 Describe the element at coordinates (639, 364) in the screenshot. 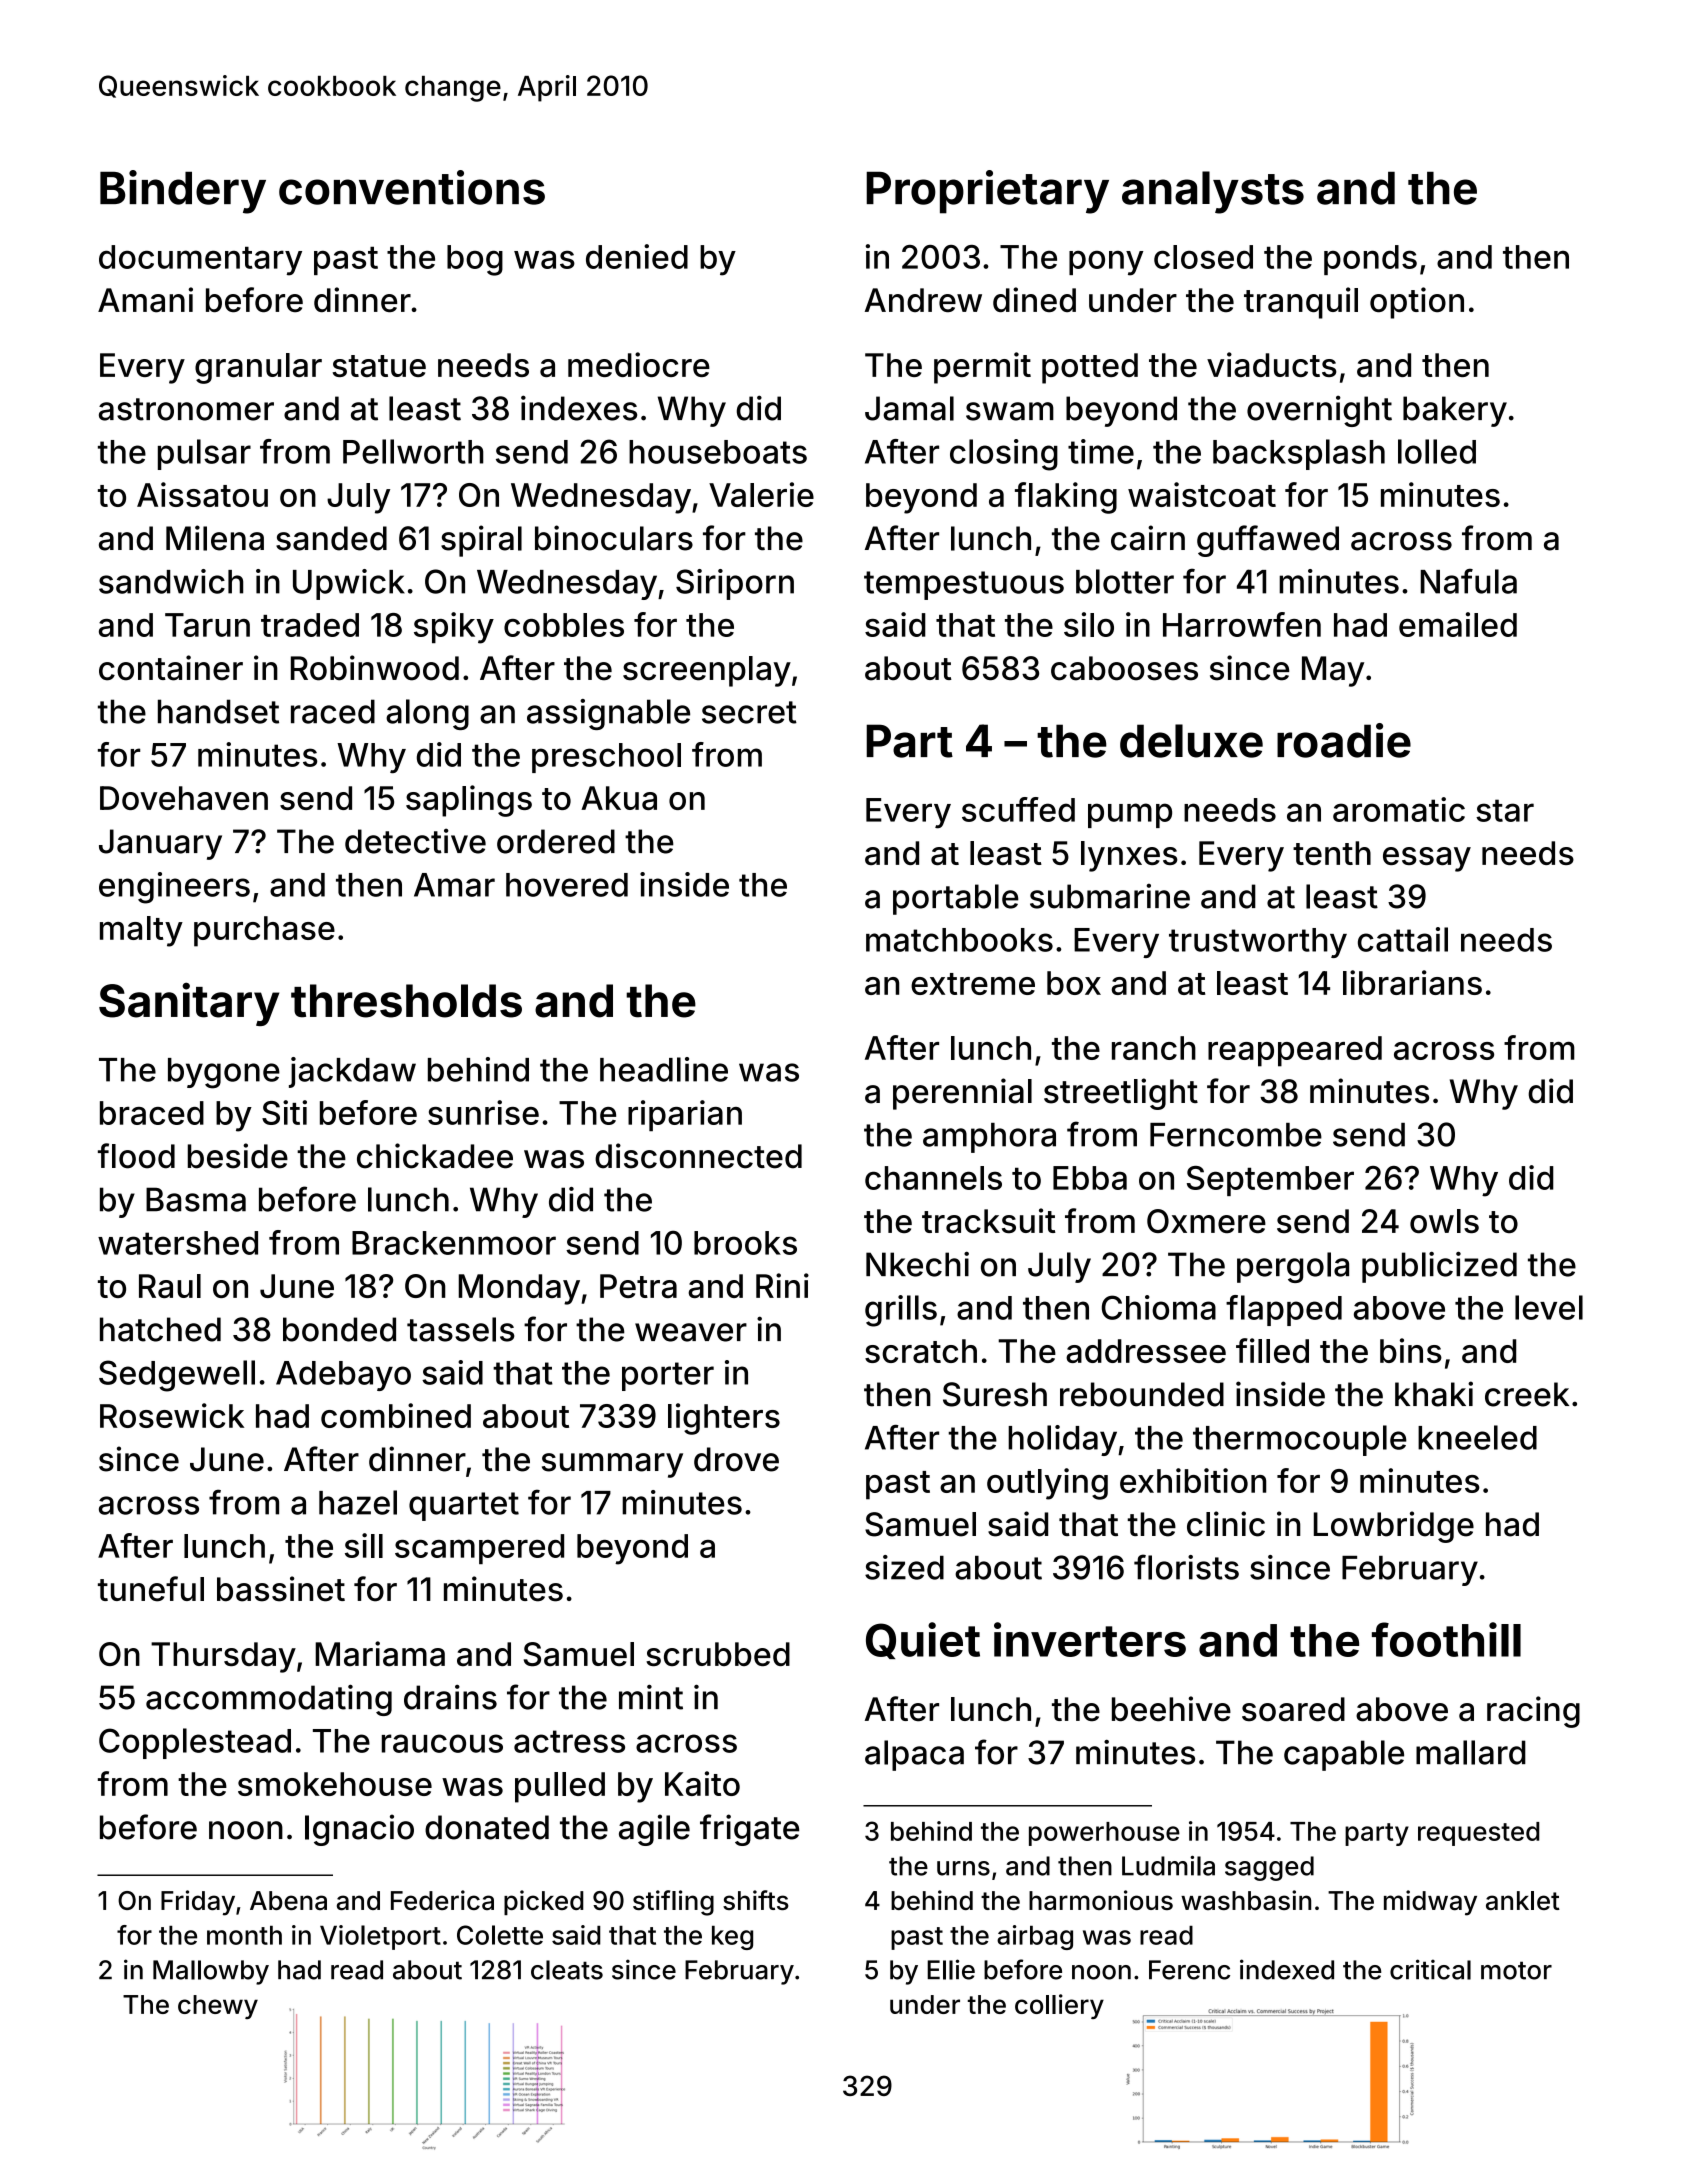

I see `mediocre` at that location.
